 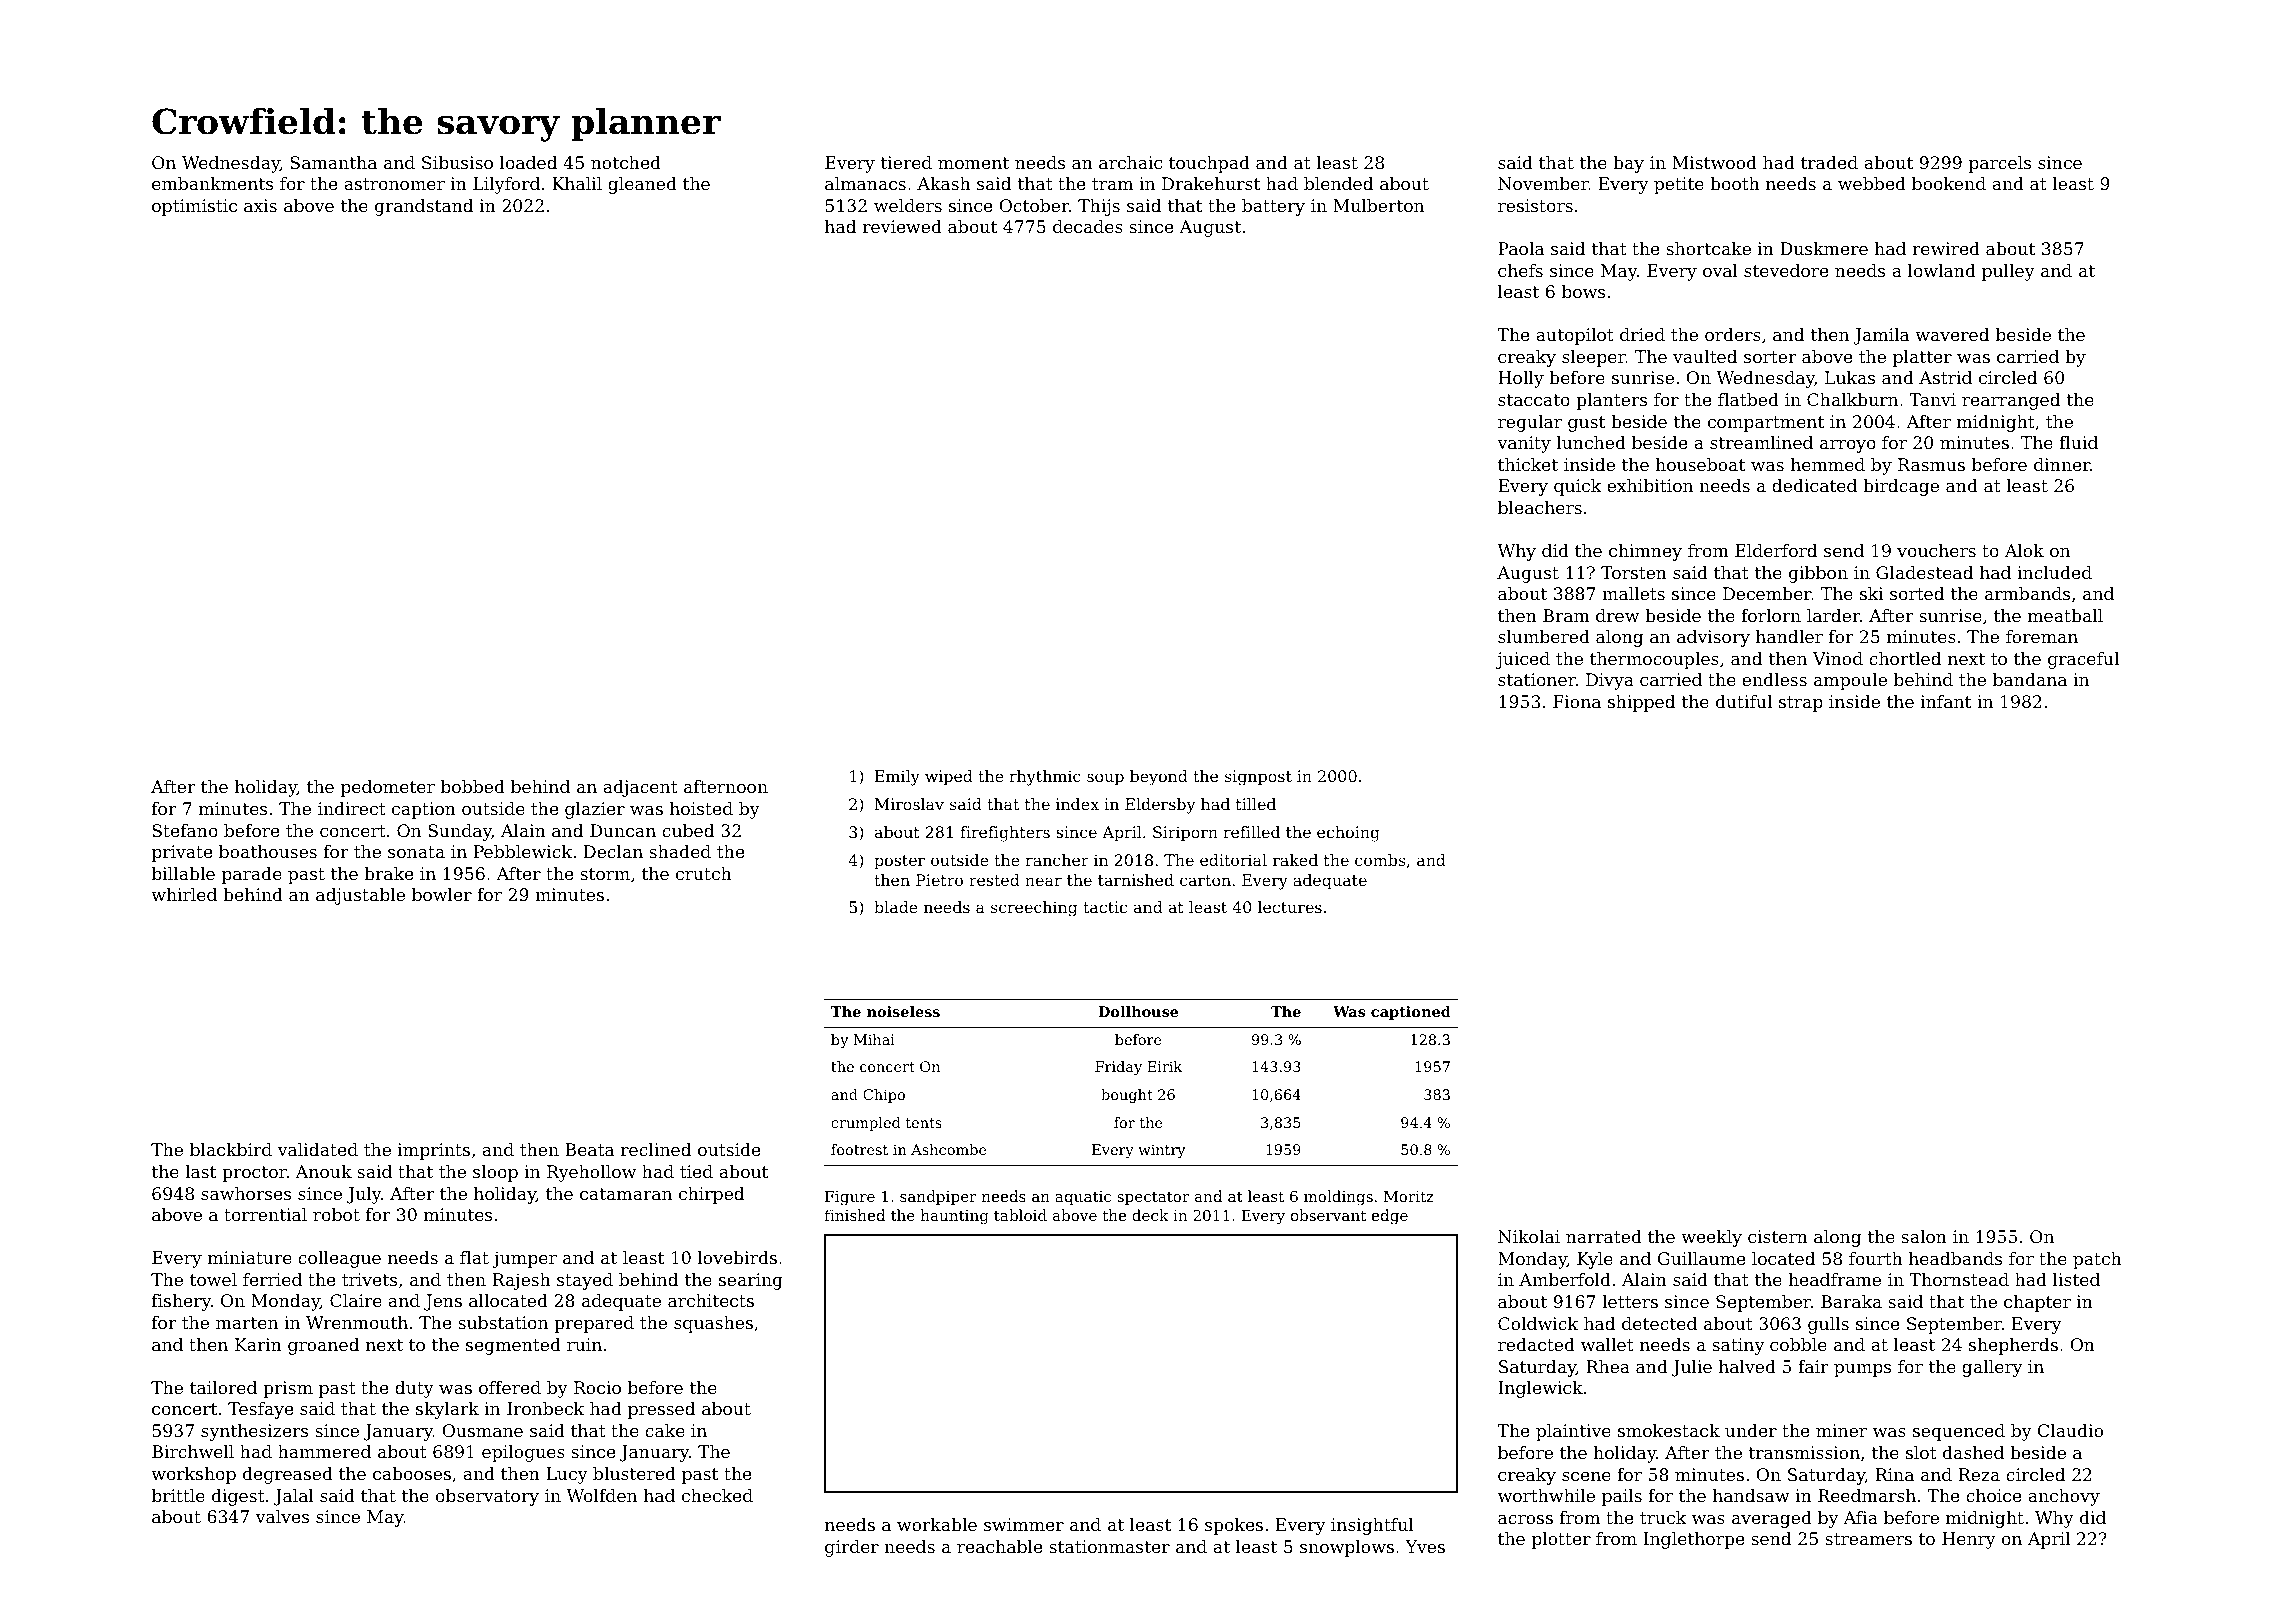 What do you see at coordinates (1523, 660) in the screenshot?
I see `juiced` at bounding box center [1523, 660].
